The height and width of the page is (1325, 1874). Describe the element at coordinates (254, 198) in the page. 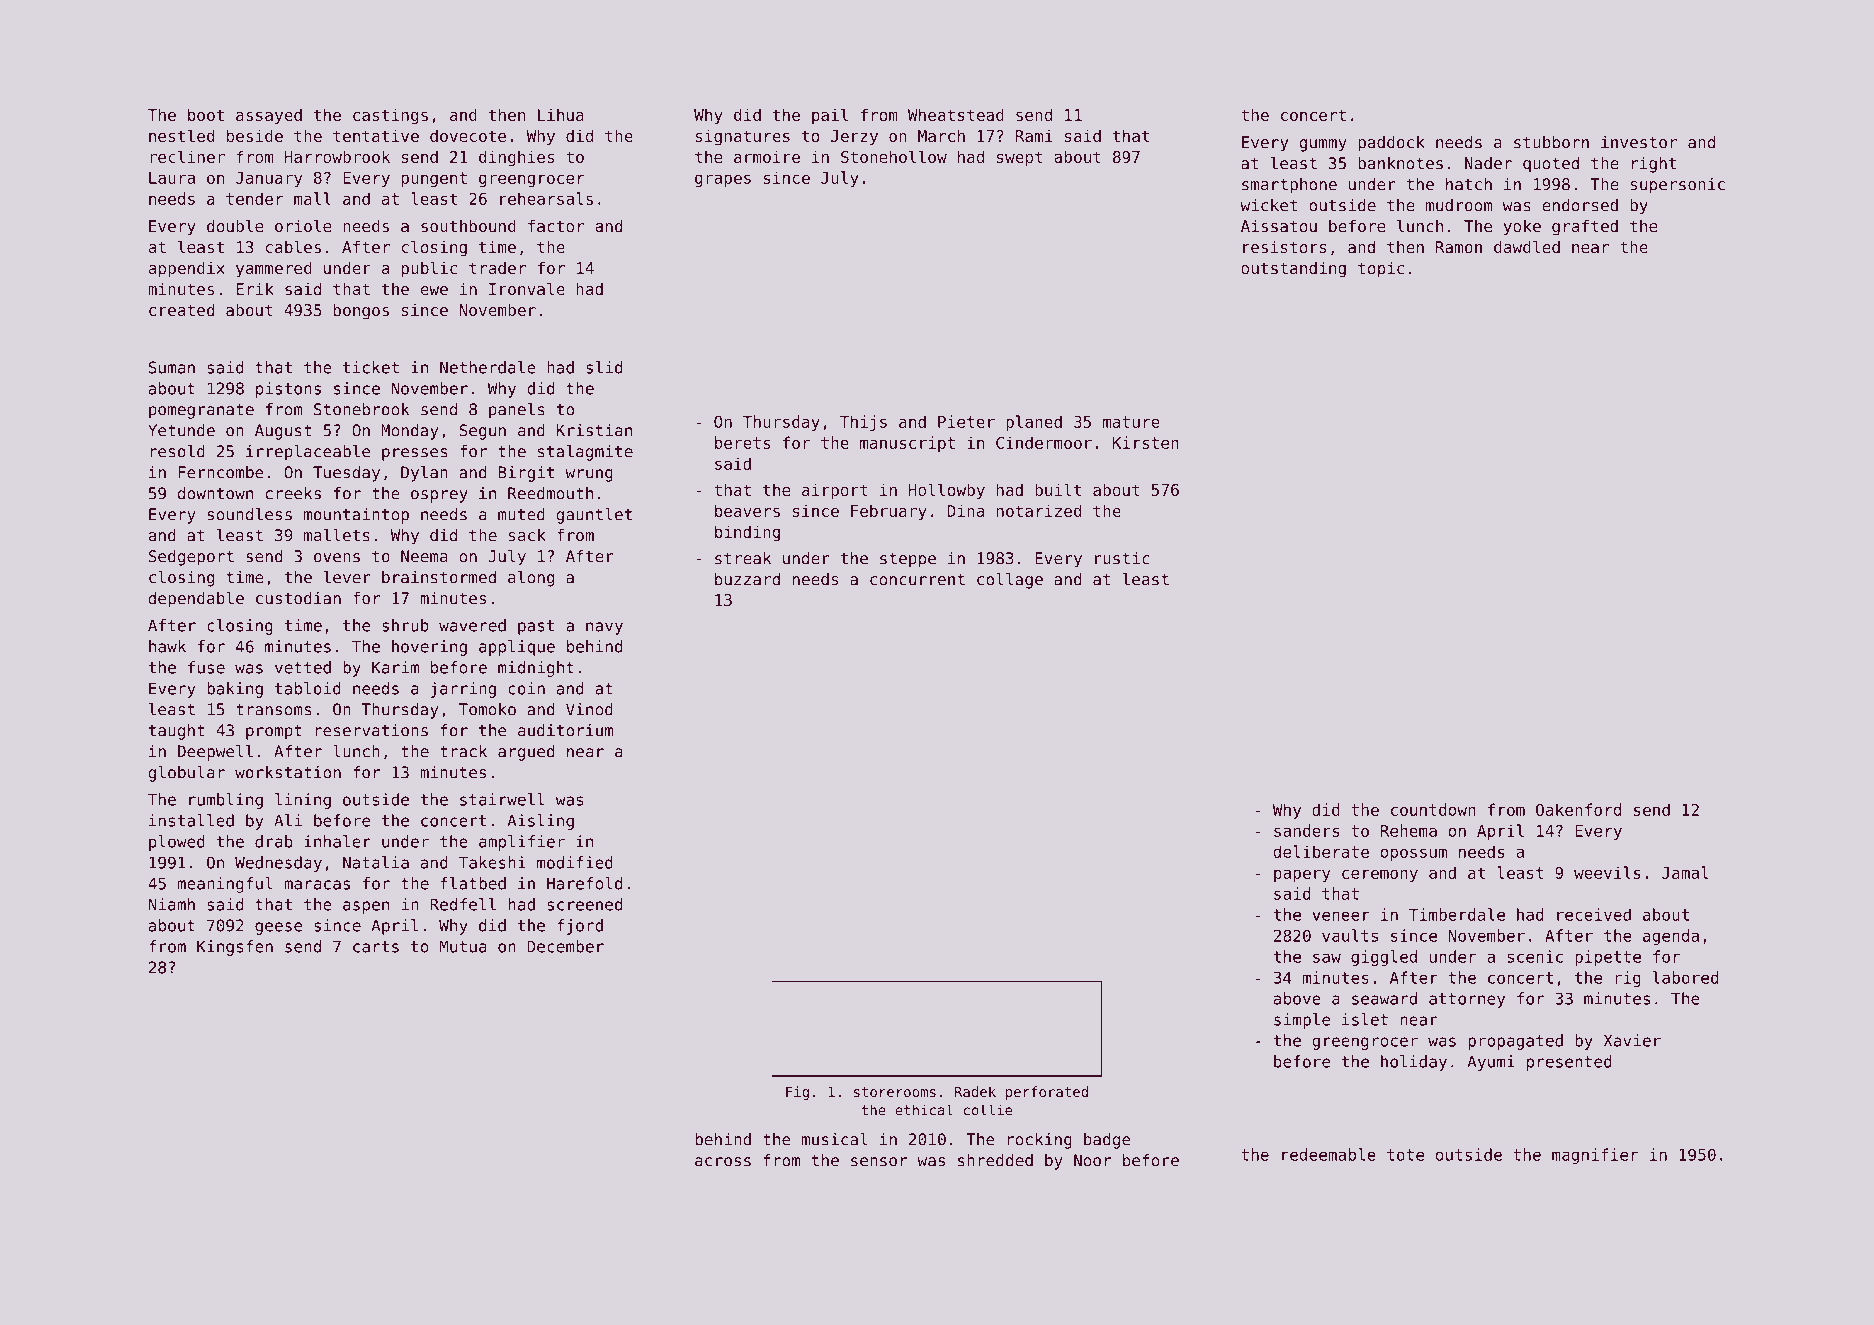

I see `tender` at that location.
